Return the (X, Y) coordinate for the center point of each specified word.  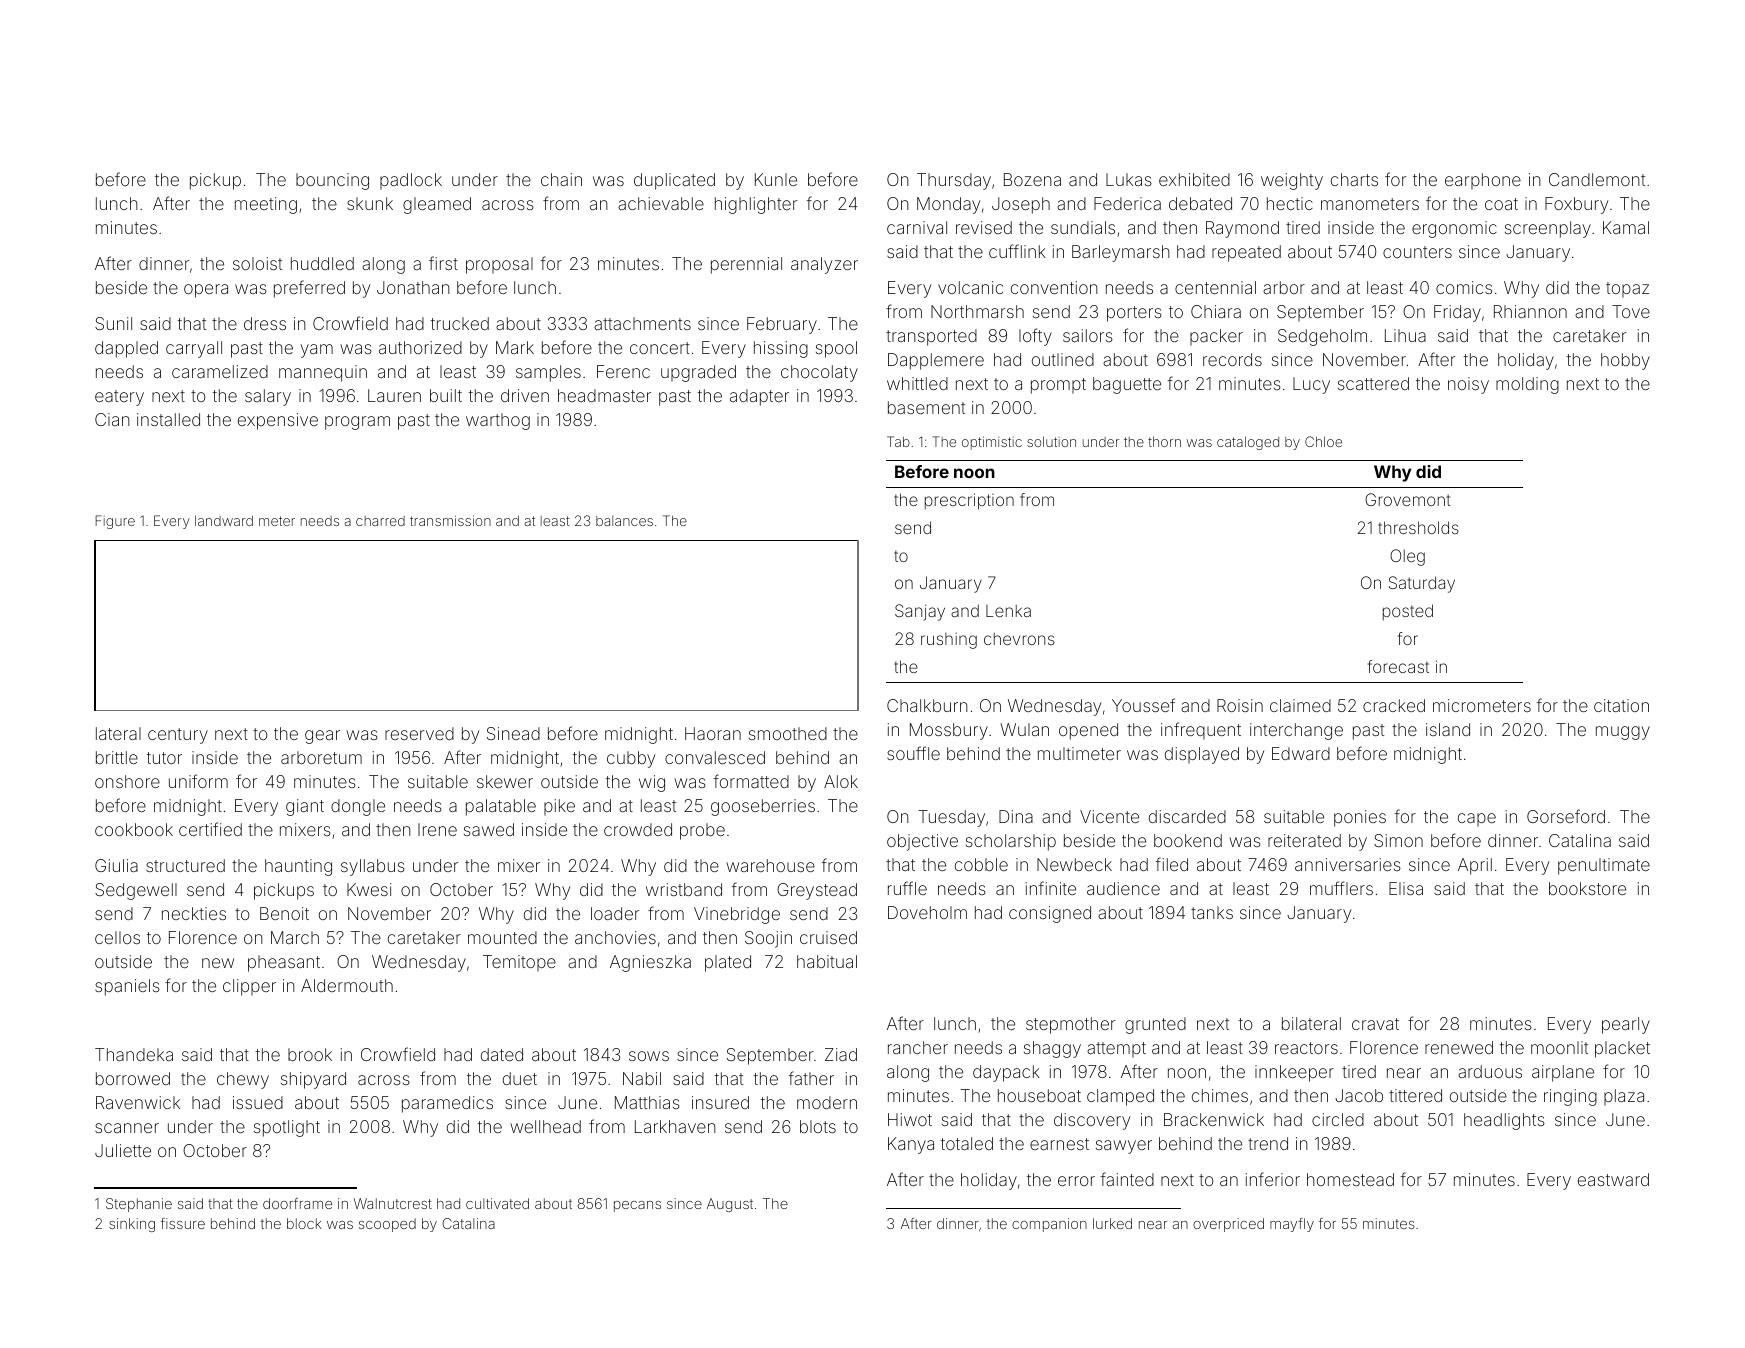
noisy (1468, 385)
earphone (1483, 181)
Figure (115, 522)
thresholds (1418, 527)
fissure (183, 1223)
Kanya (911, 1145)
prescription (969, 501)
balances (624, 521)
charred (380, 521)
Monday (948, 205)
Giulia (116, 865)
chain (561, 179)
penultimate (1604, 866)
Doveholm (927, 912)
